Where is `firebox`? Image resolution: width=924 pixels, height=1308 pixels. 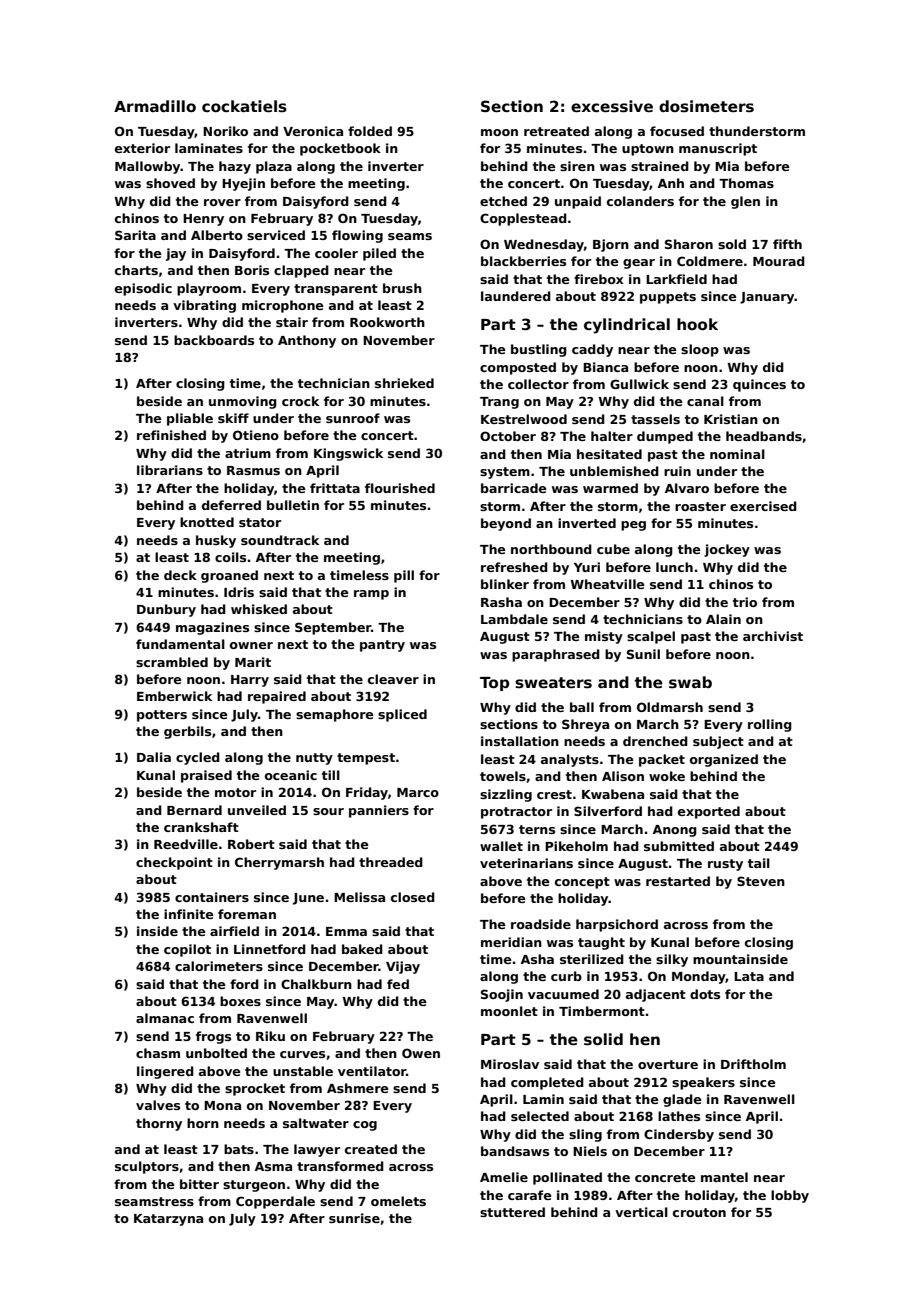 firebox is located at coordinates (599, 279).
